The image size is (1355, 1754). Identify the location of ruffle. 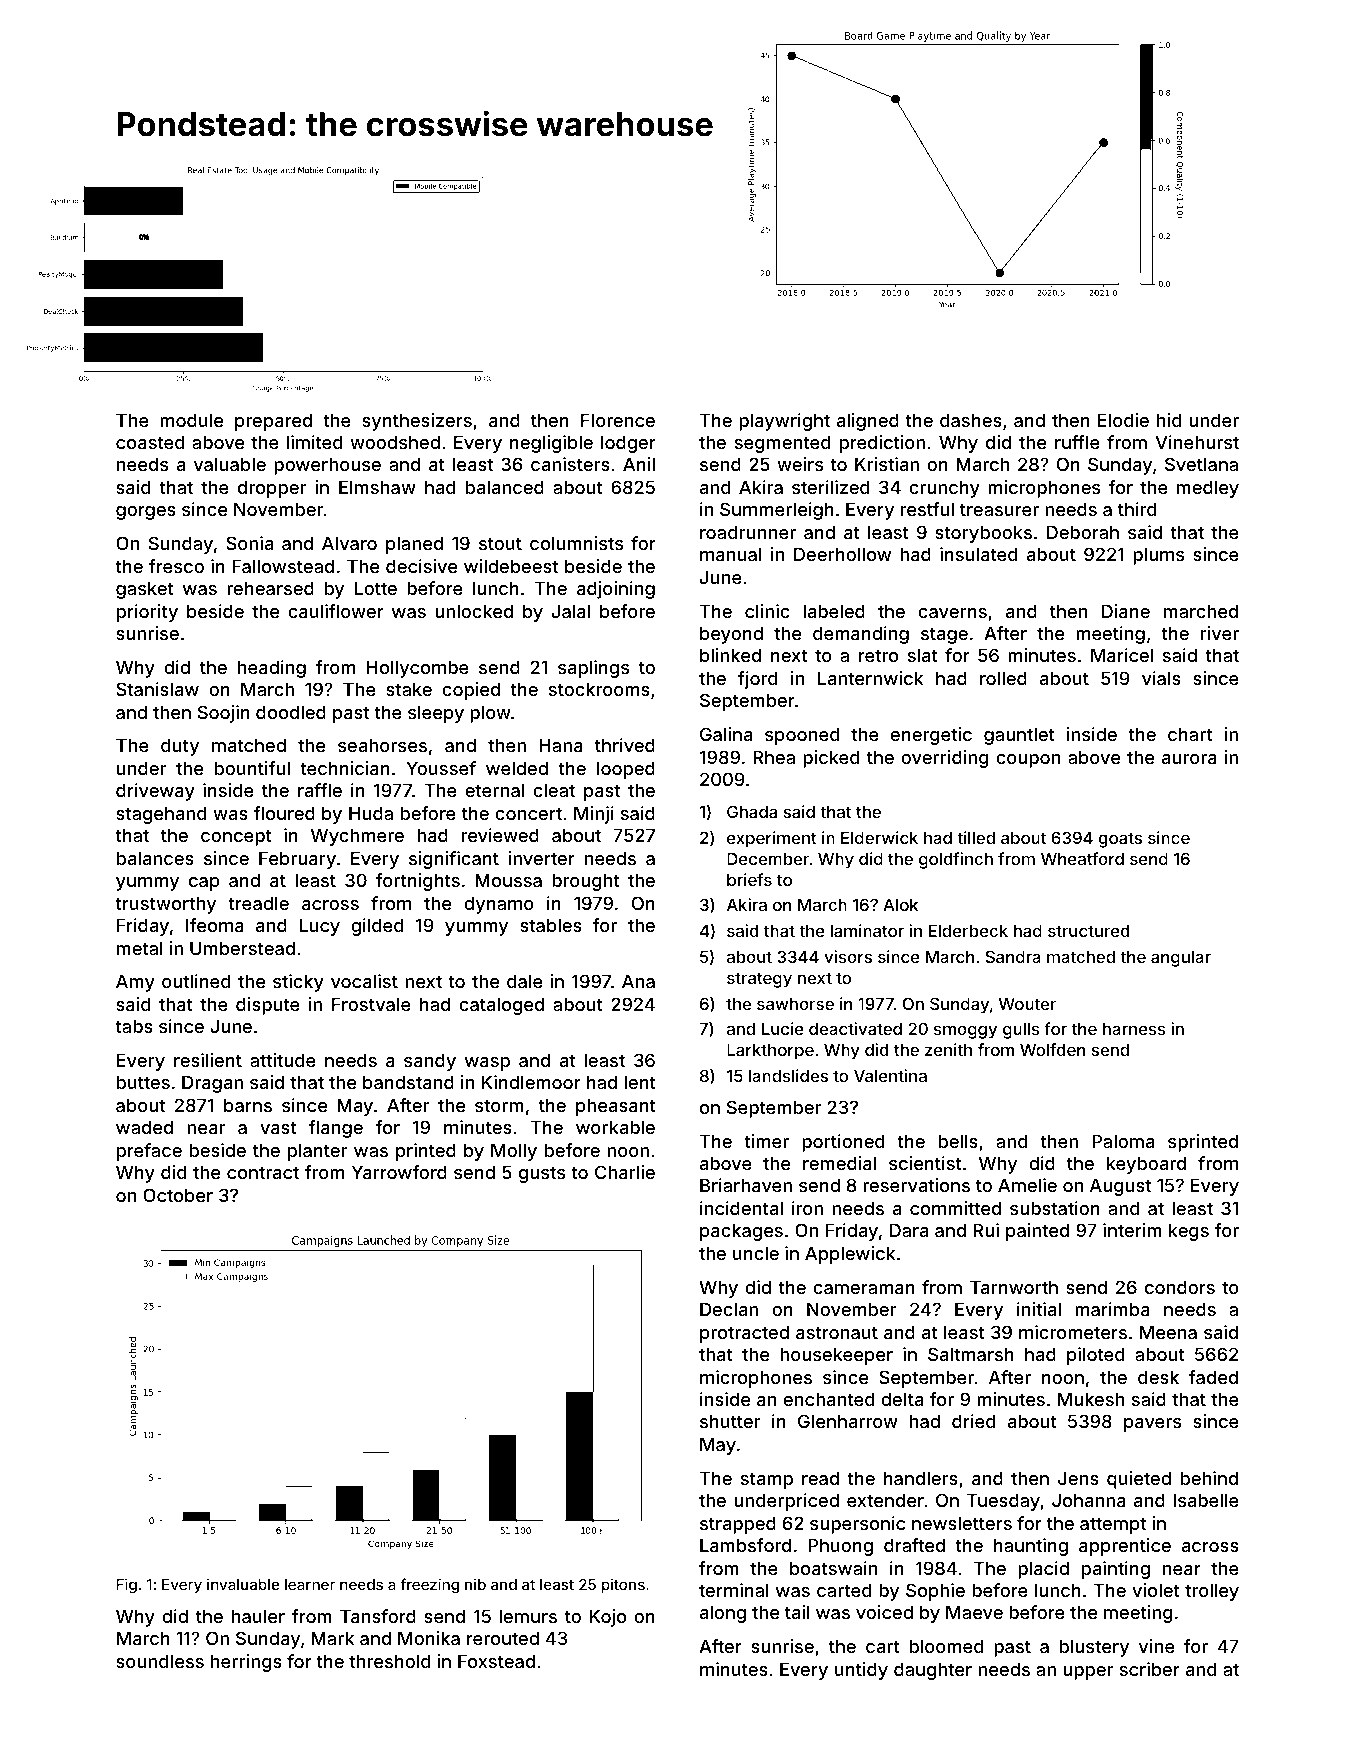
(1077, 442).
